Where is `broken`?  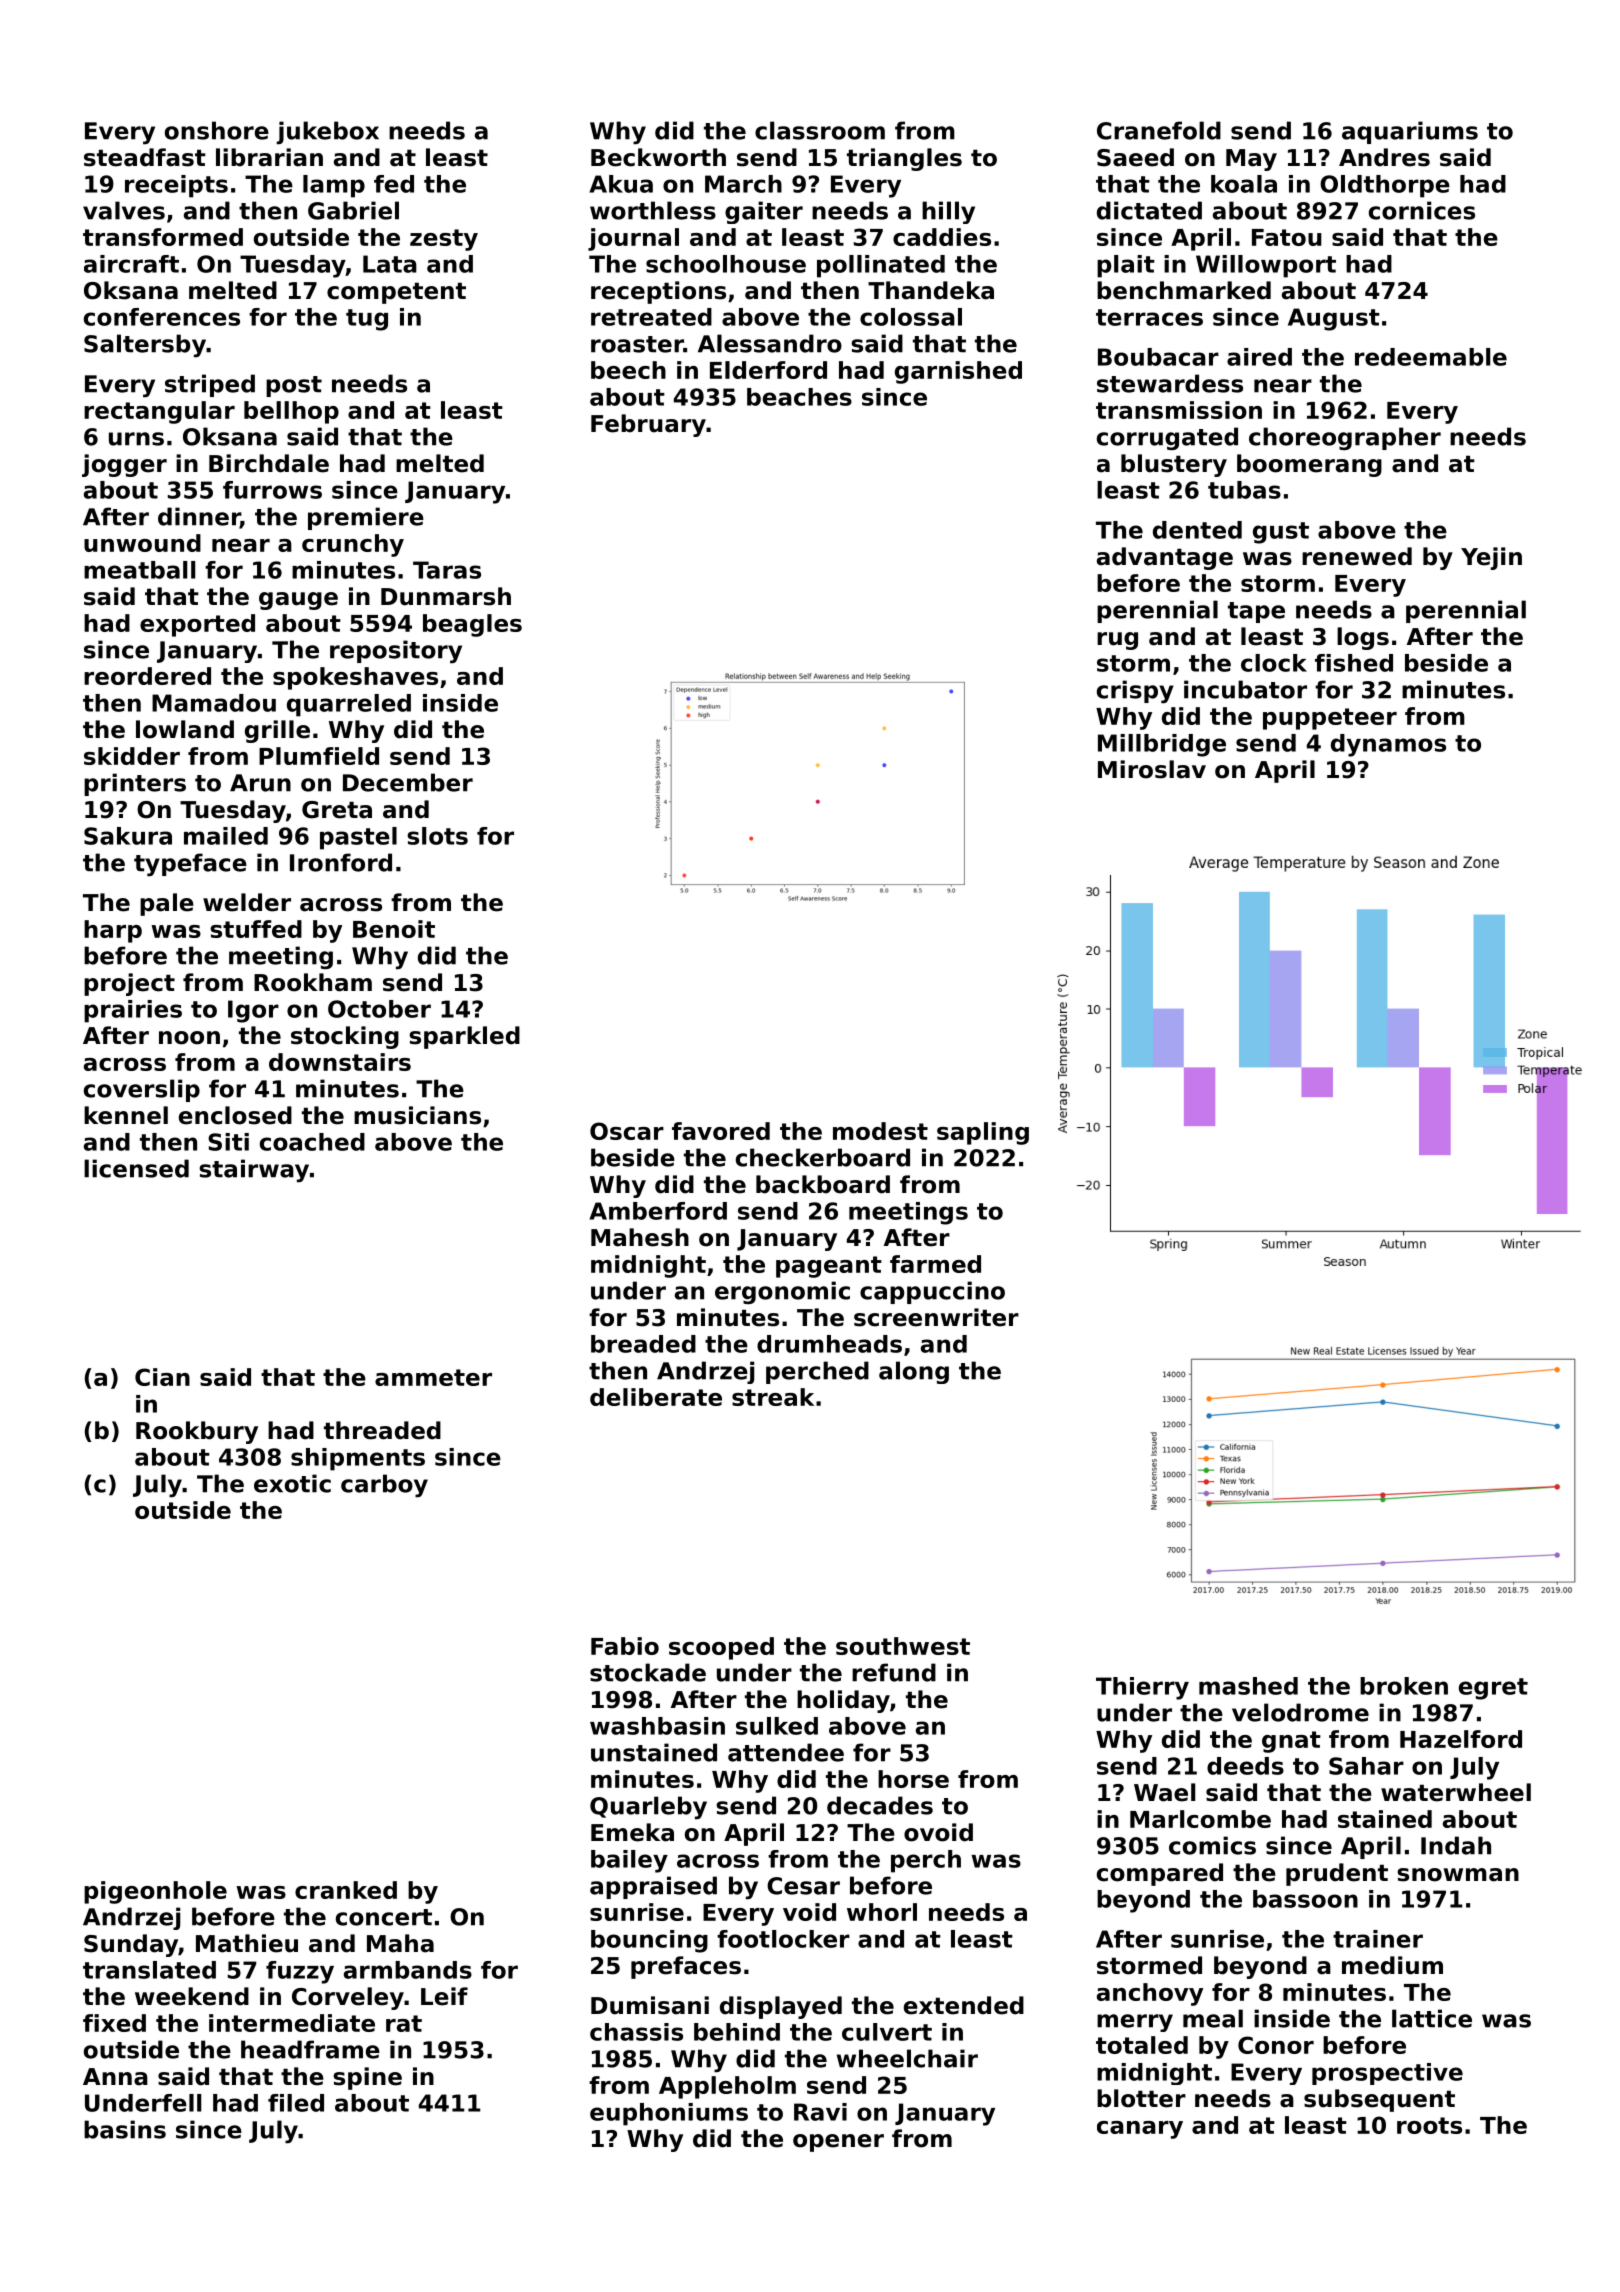 broken is located at coordinates (1404, 1686).
